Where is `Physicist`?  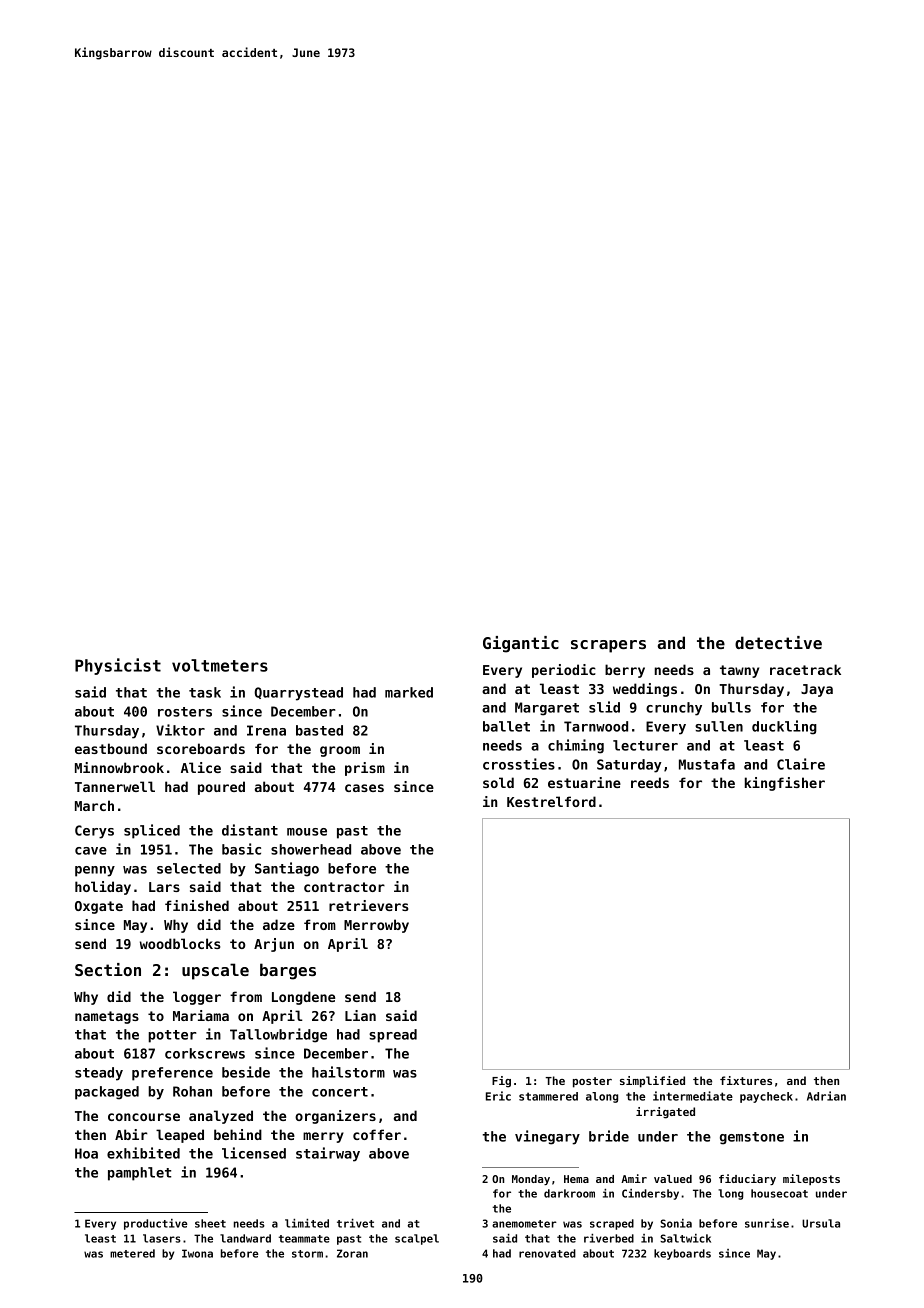 Physicist is located at coordinates (118, 666).
